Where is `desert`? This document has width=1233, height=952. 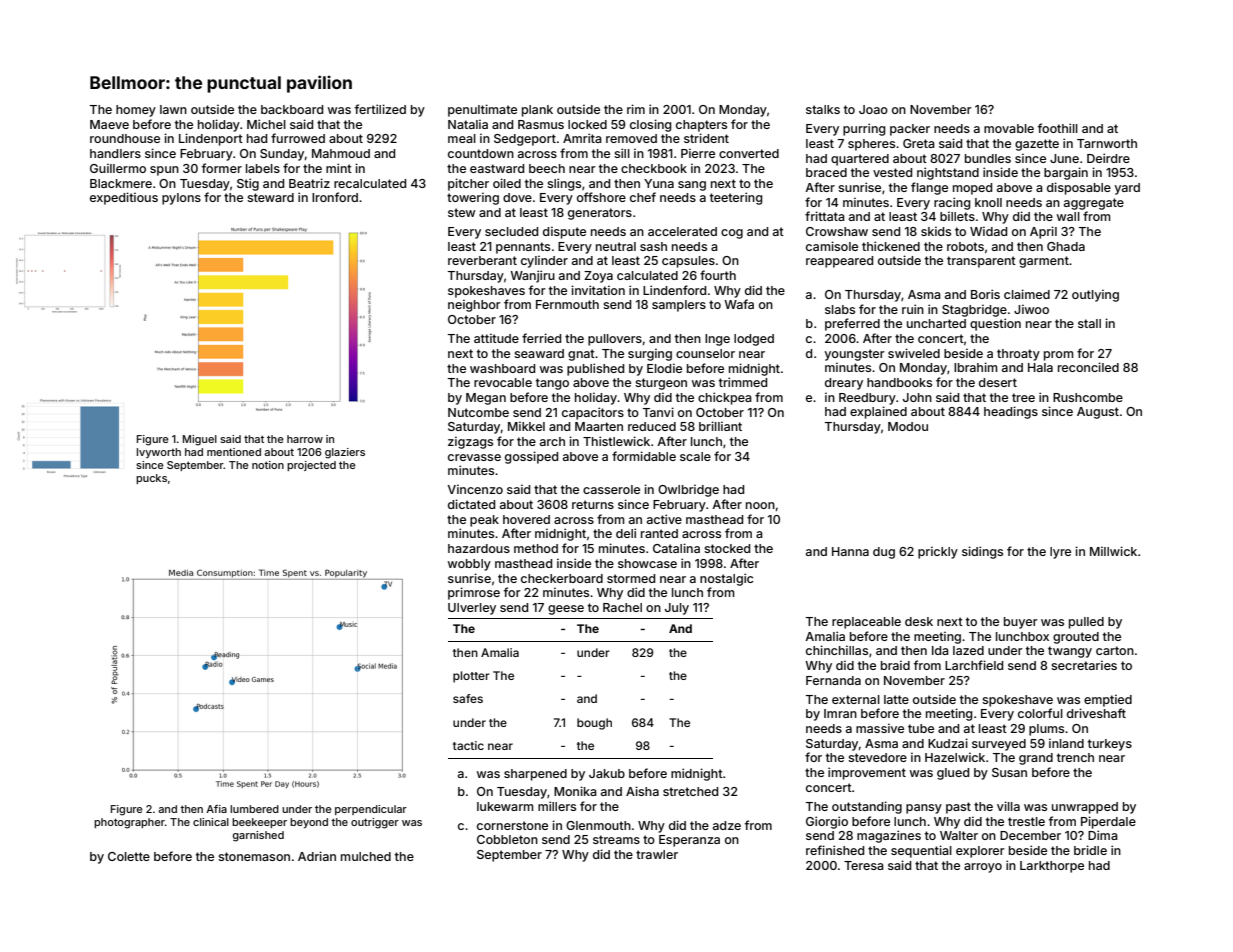
desert is located at coordinates (998, 382).
